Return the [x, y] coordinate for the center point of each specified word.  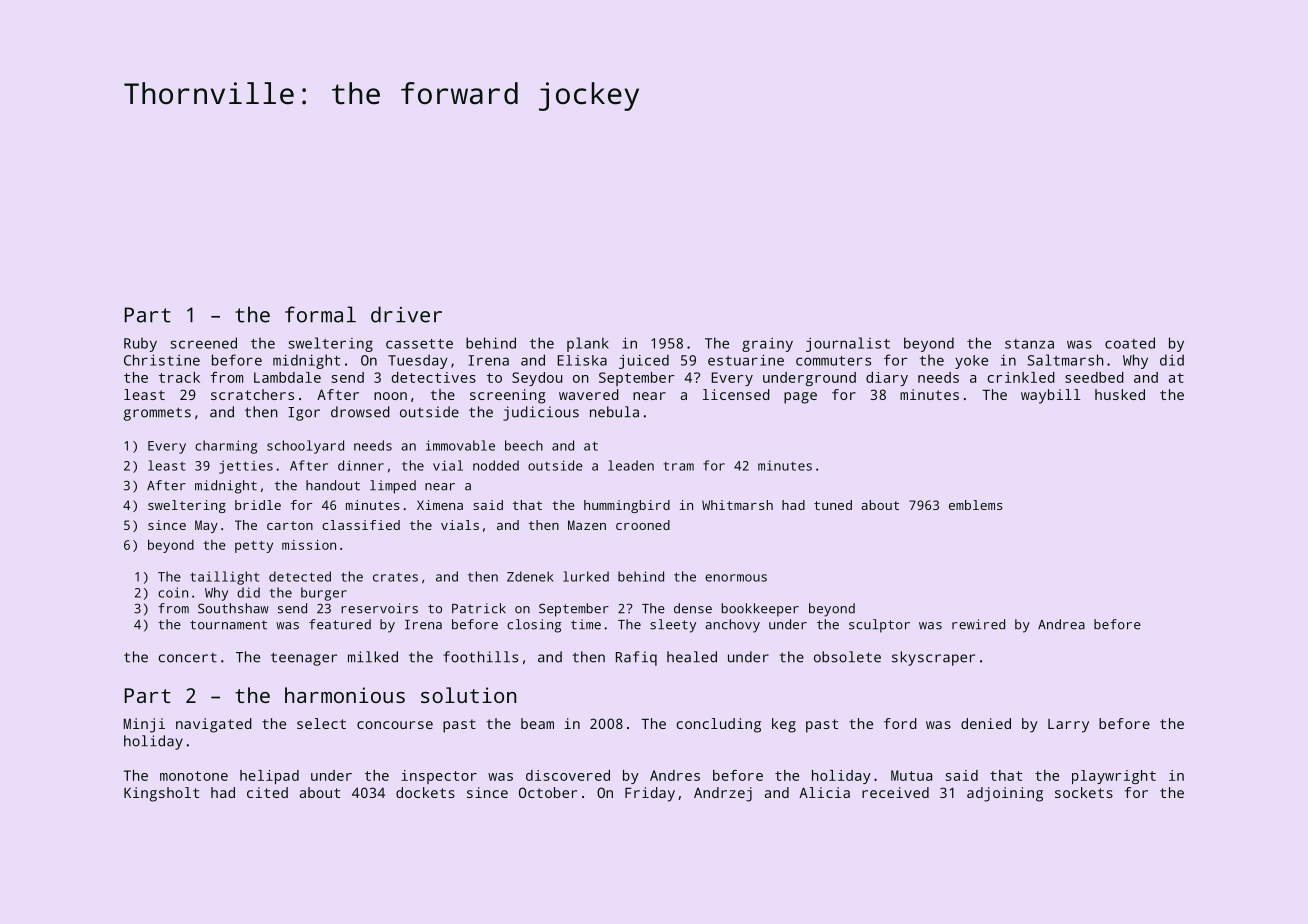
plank [588, 344]
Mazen [587, 525]
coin [173, 592]
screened [203, 343]
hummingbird [627, 506]
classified [361, 525]
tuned [833, 505]
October [548, 792]
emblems [976, 505]
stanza [1029, 344]
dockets [425, 792]
